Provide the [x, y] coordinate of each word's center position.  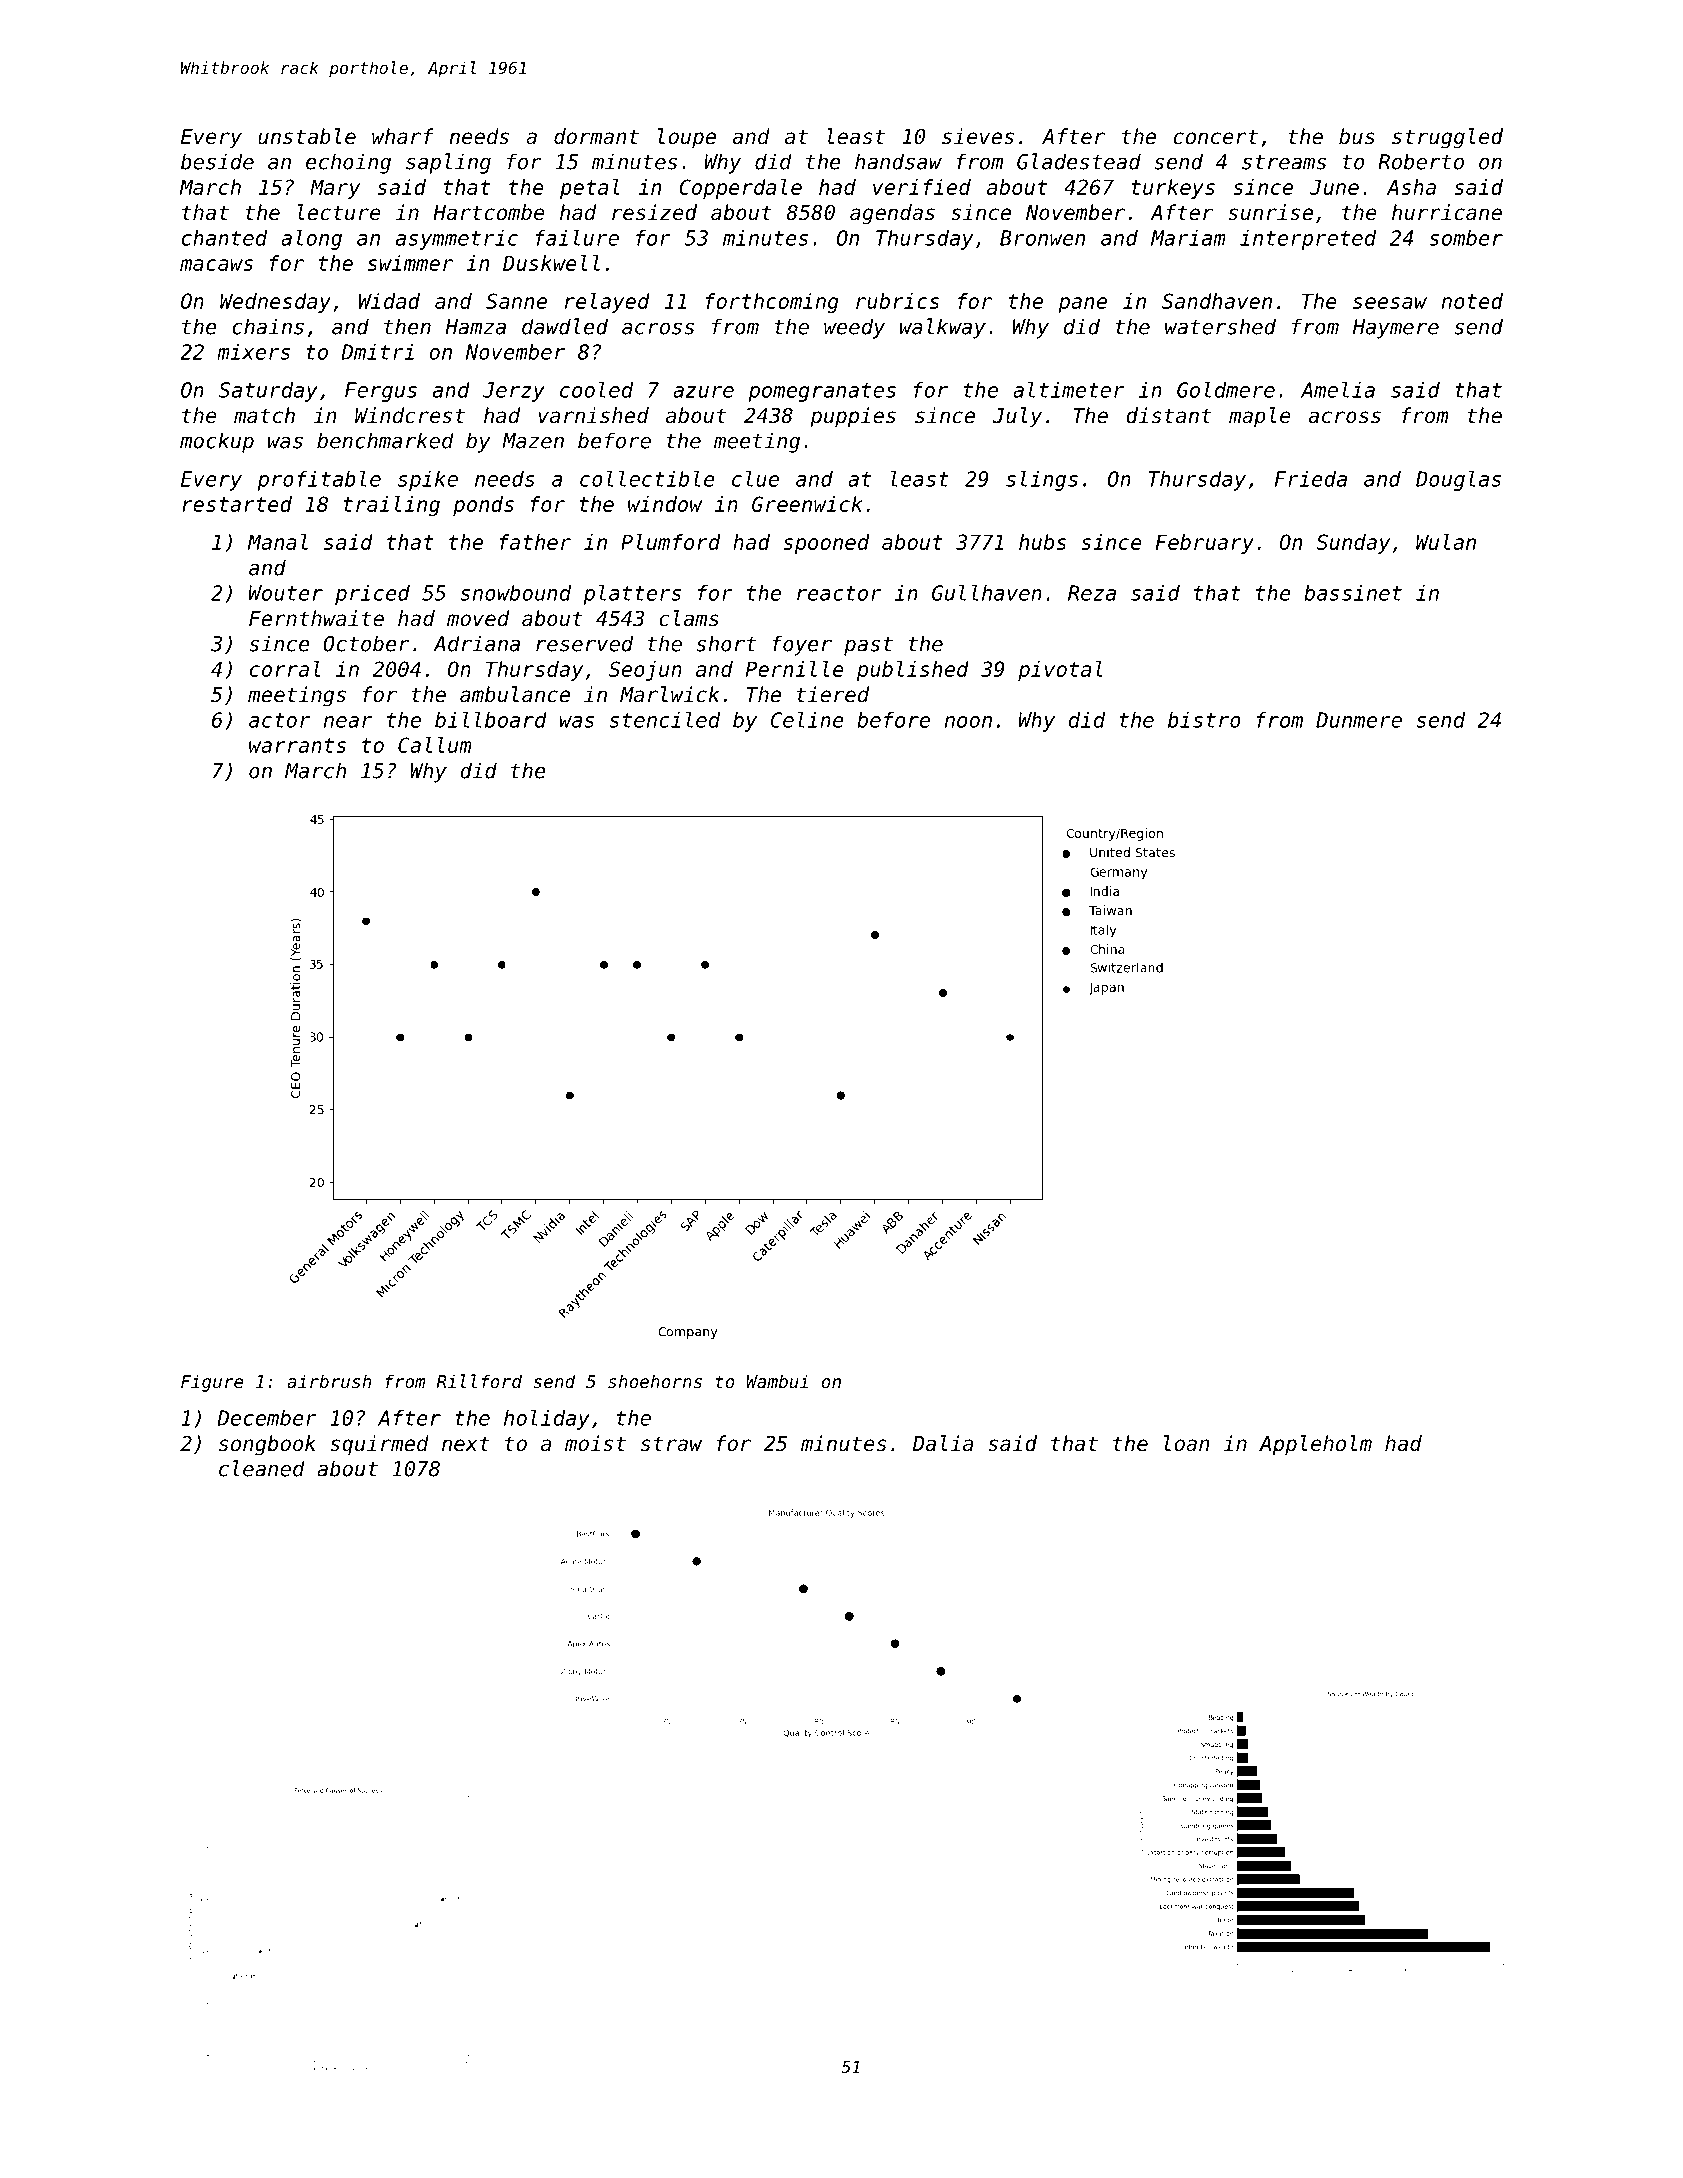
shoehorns [655, 1381]
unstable [307, 136]
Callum [434, 745]
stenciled [665, 719]
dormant [596, 136]
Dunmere [1359, 720]
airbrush [329, 1381]
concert [1216, 137]
